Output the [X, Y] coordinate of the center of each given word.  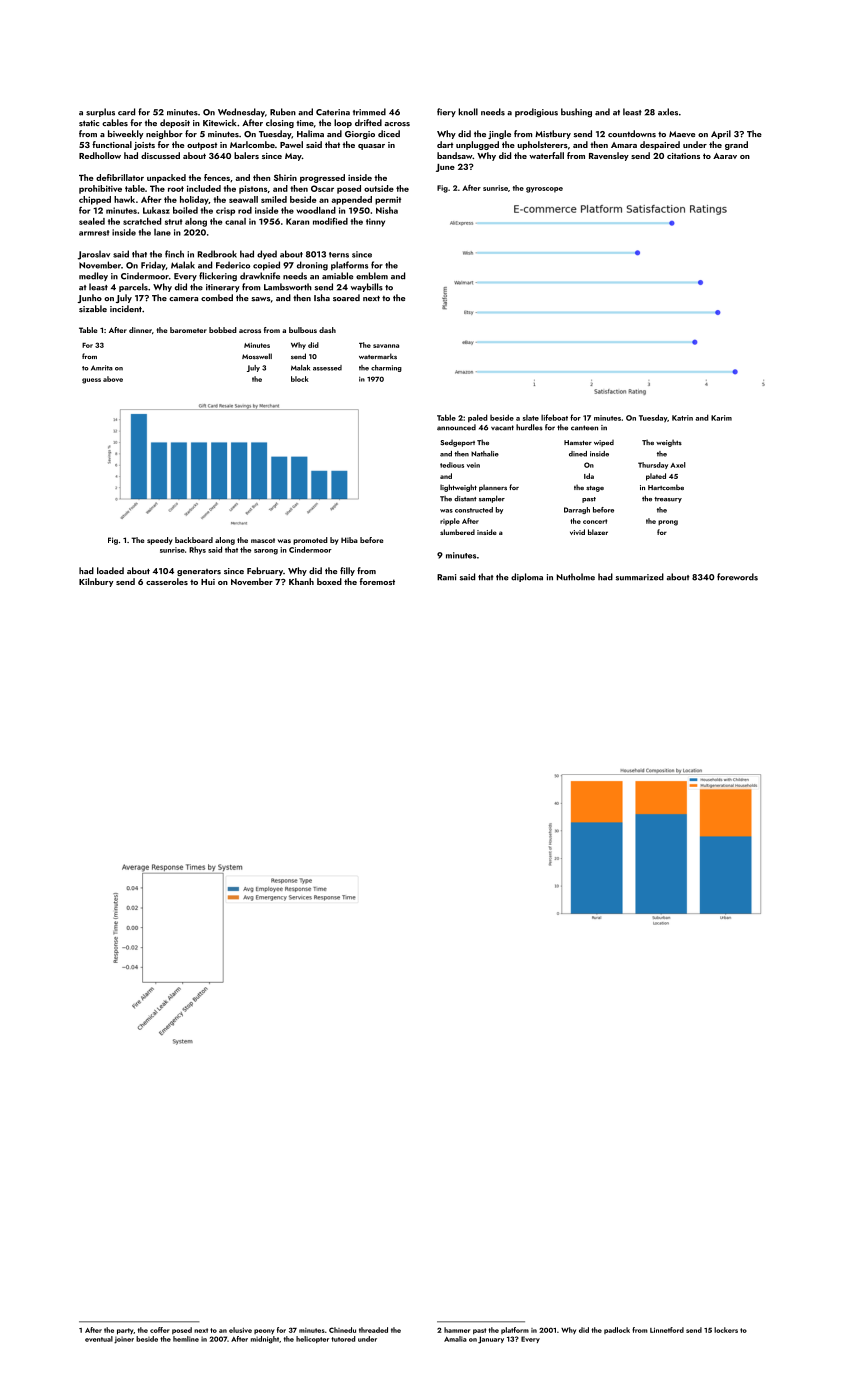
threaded [373, 1330]
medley [93, 276]
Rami [446, 577]
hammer [457, 1330]
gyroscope [544, 190]
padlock [617, 1330]
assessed [327, 368]
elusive [240, 1330]
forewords [737, 577]
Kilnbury [96, 582]
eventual [99, 1339]
